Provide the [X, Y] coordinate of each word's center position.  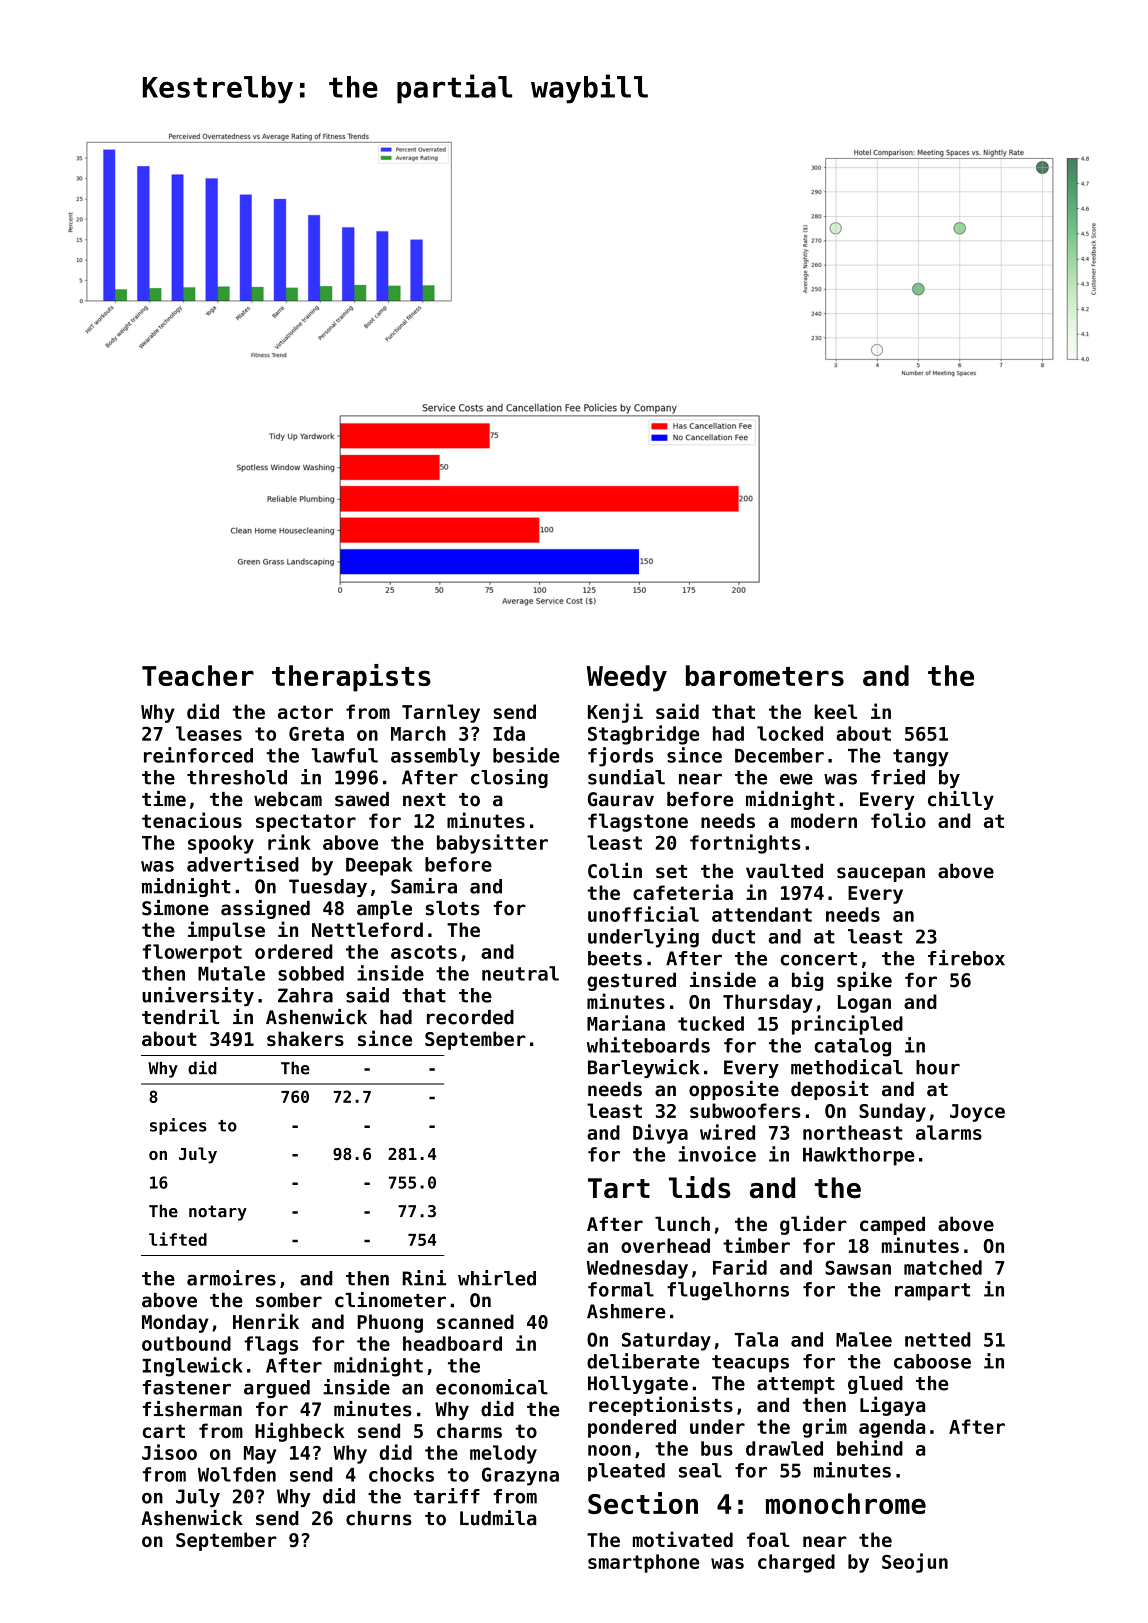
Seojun [915, 1563]
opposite [734, 1090]
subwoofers [745, 1110]
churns [379, 1518]
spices [178, 1126]
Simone [175, 908]
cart [163, 1431]
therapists [351, 678]
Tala [756, 1339]
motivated [683, 1539]
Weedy [627, 678]
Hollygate [638, 1385]
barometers [765, 675]
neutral [520, 973]
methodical [847, 1067]
